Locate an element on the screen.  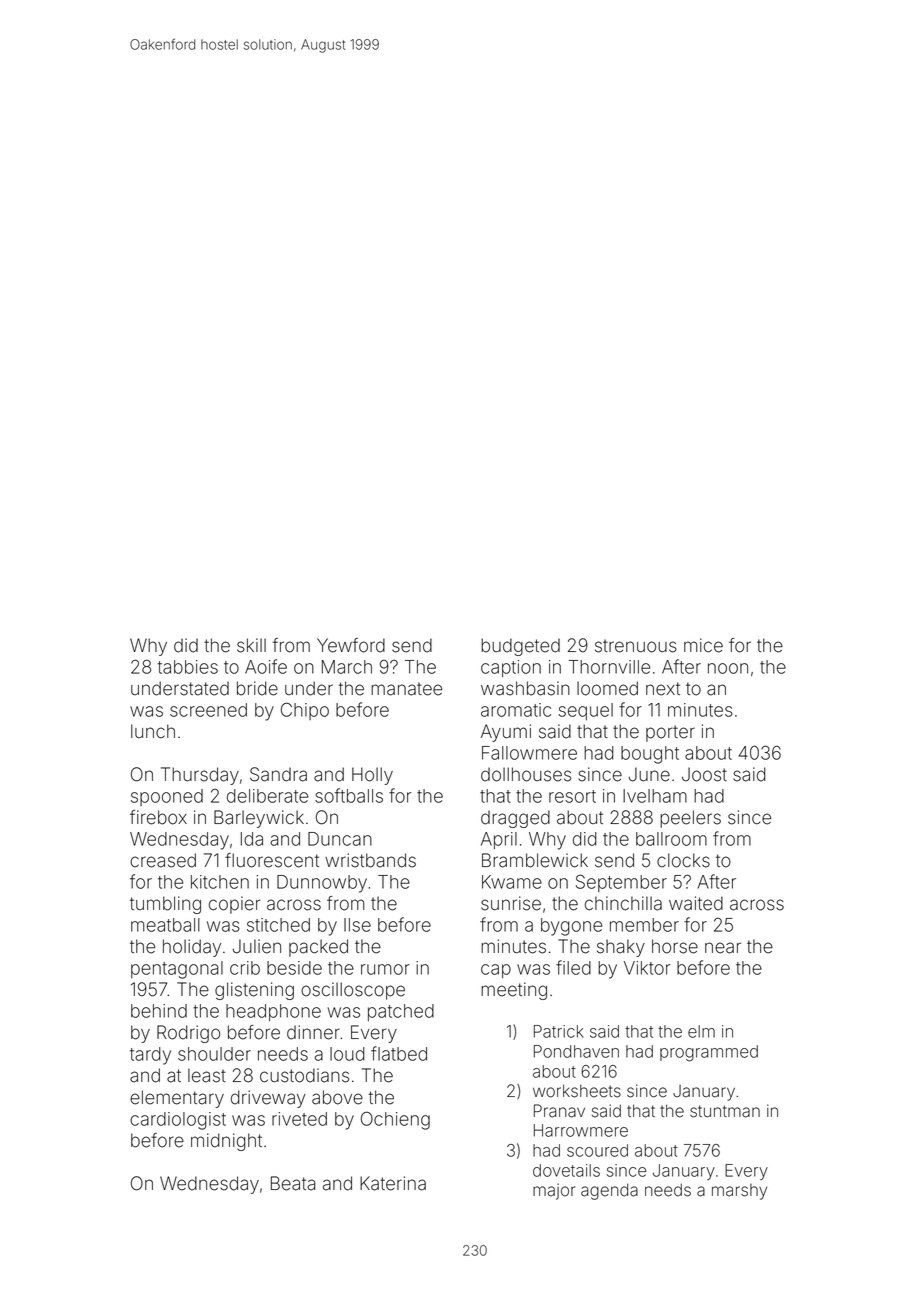
Joost is located at coordinates (704, 774).
